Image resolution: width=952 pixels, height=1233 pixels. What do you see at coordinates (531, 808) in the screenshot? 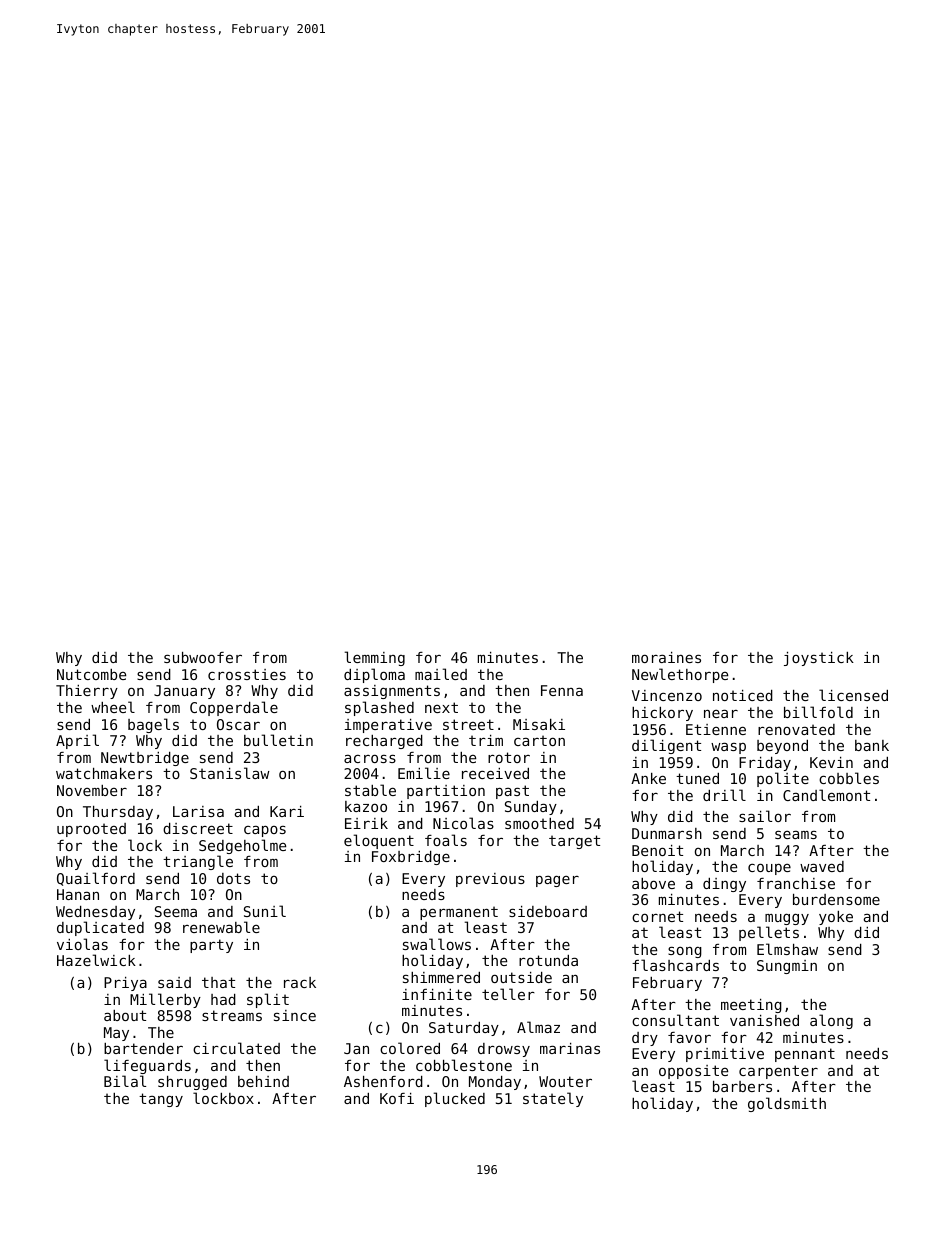
I see `Sunday` at bounding box center [531, 808].
